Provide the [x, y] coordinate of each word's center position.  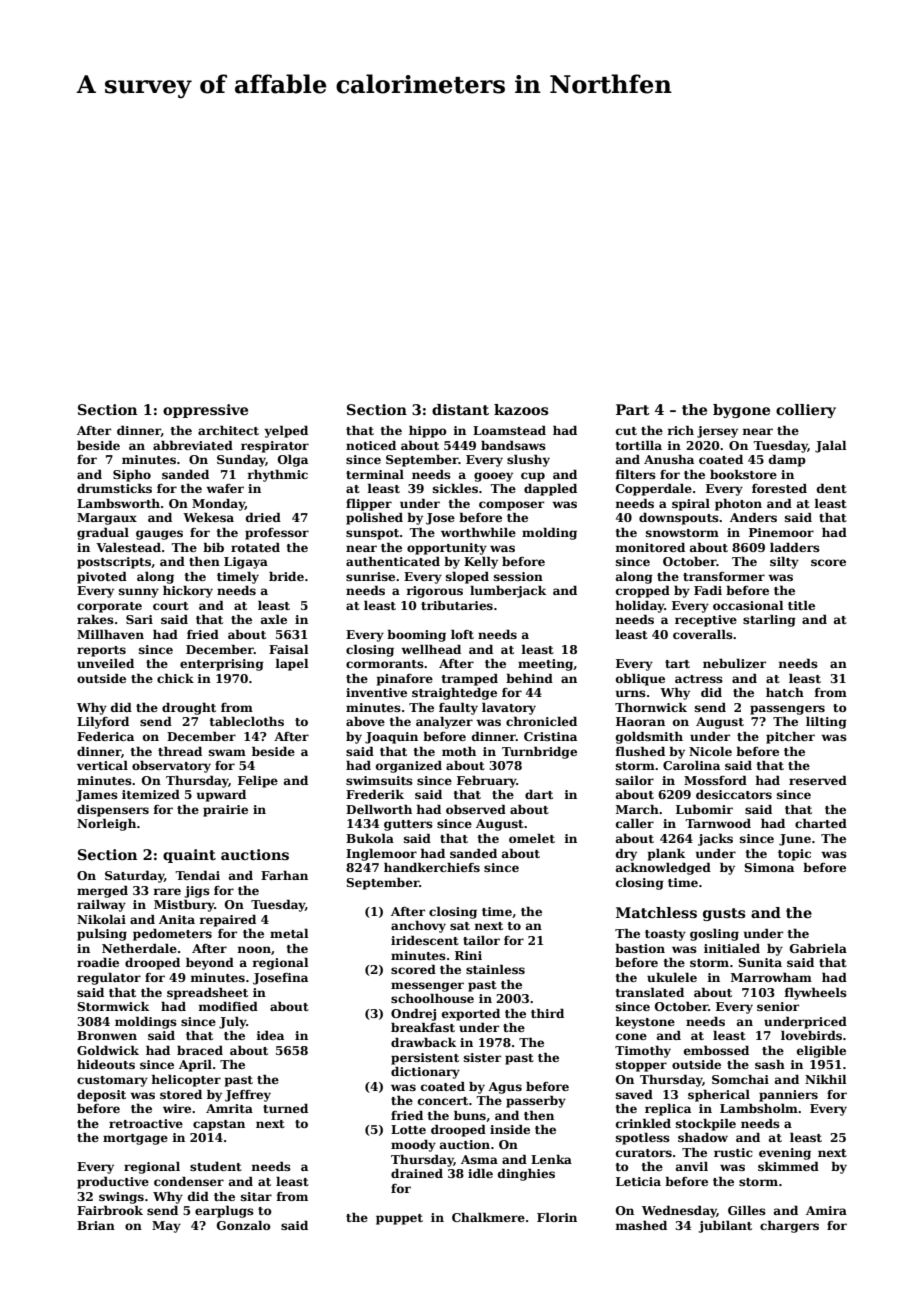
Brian [96, 1225]
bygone [741, 411]
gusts [724, 914]
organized [409, 766]
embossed [716, 1050]
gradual [103, 533]
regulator [109, 978]
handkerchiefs [432, 867]
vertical [102, 765]
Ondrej [413, 1014]
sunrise [370, 576]
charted [821, 823]
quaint [189, 856]
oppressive [205, 411]
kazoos [521, 409]
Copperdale [654, 489]
